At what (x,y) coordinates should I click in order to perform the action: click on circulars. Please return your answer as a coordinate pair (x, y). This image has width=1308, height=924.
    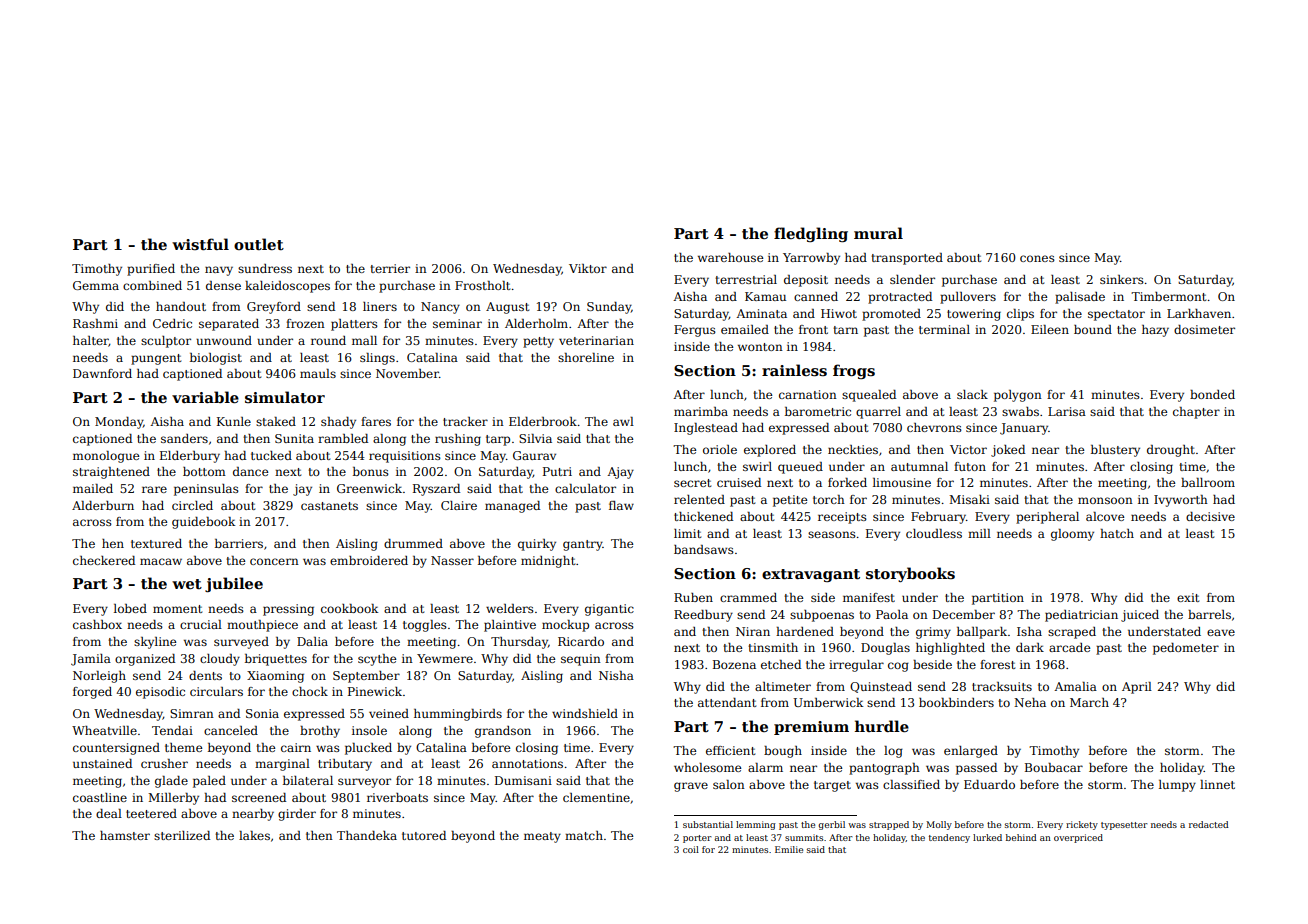
    Looking at the image, I should click on (216, 691).
